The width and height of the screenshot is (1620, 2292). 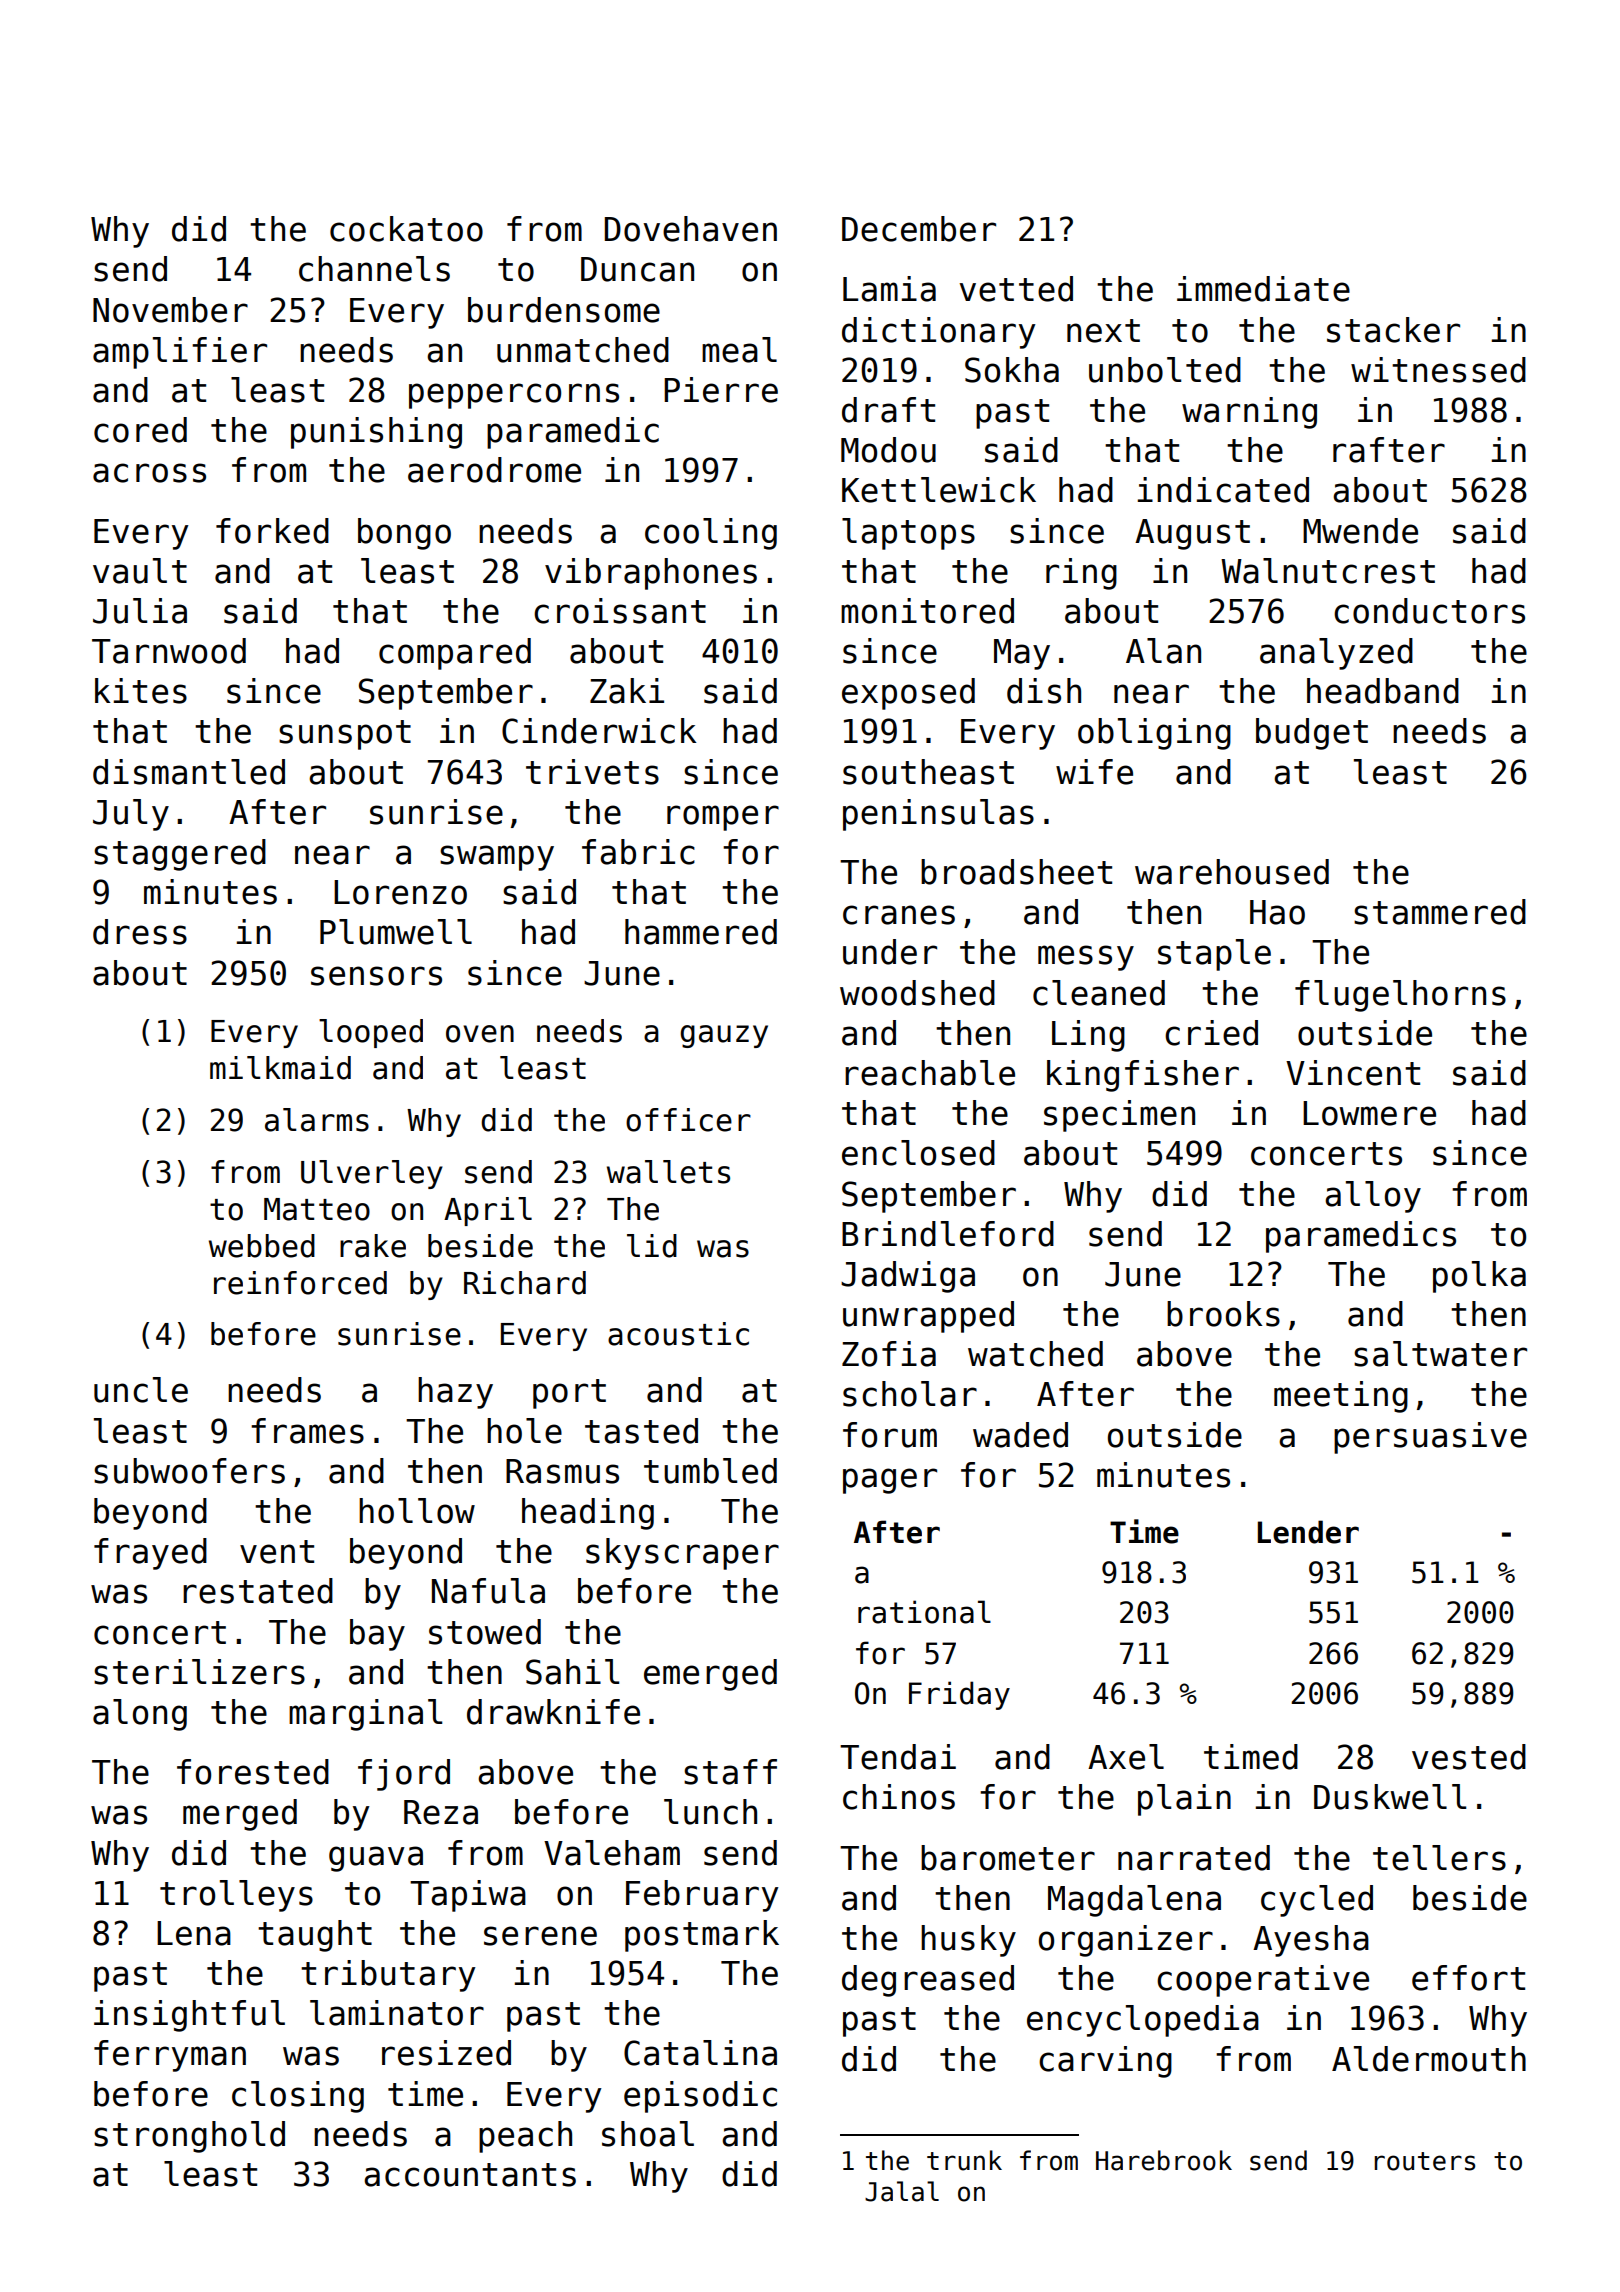 What do you see at coordinates (1439, 1858) in the screenshot?
I see `tellers` at bounding box center [1439, 1858].
